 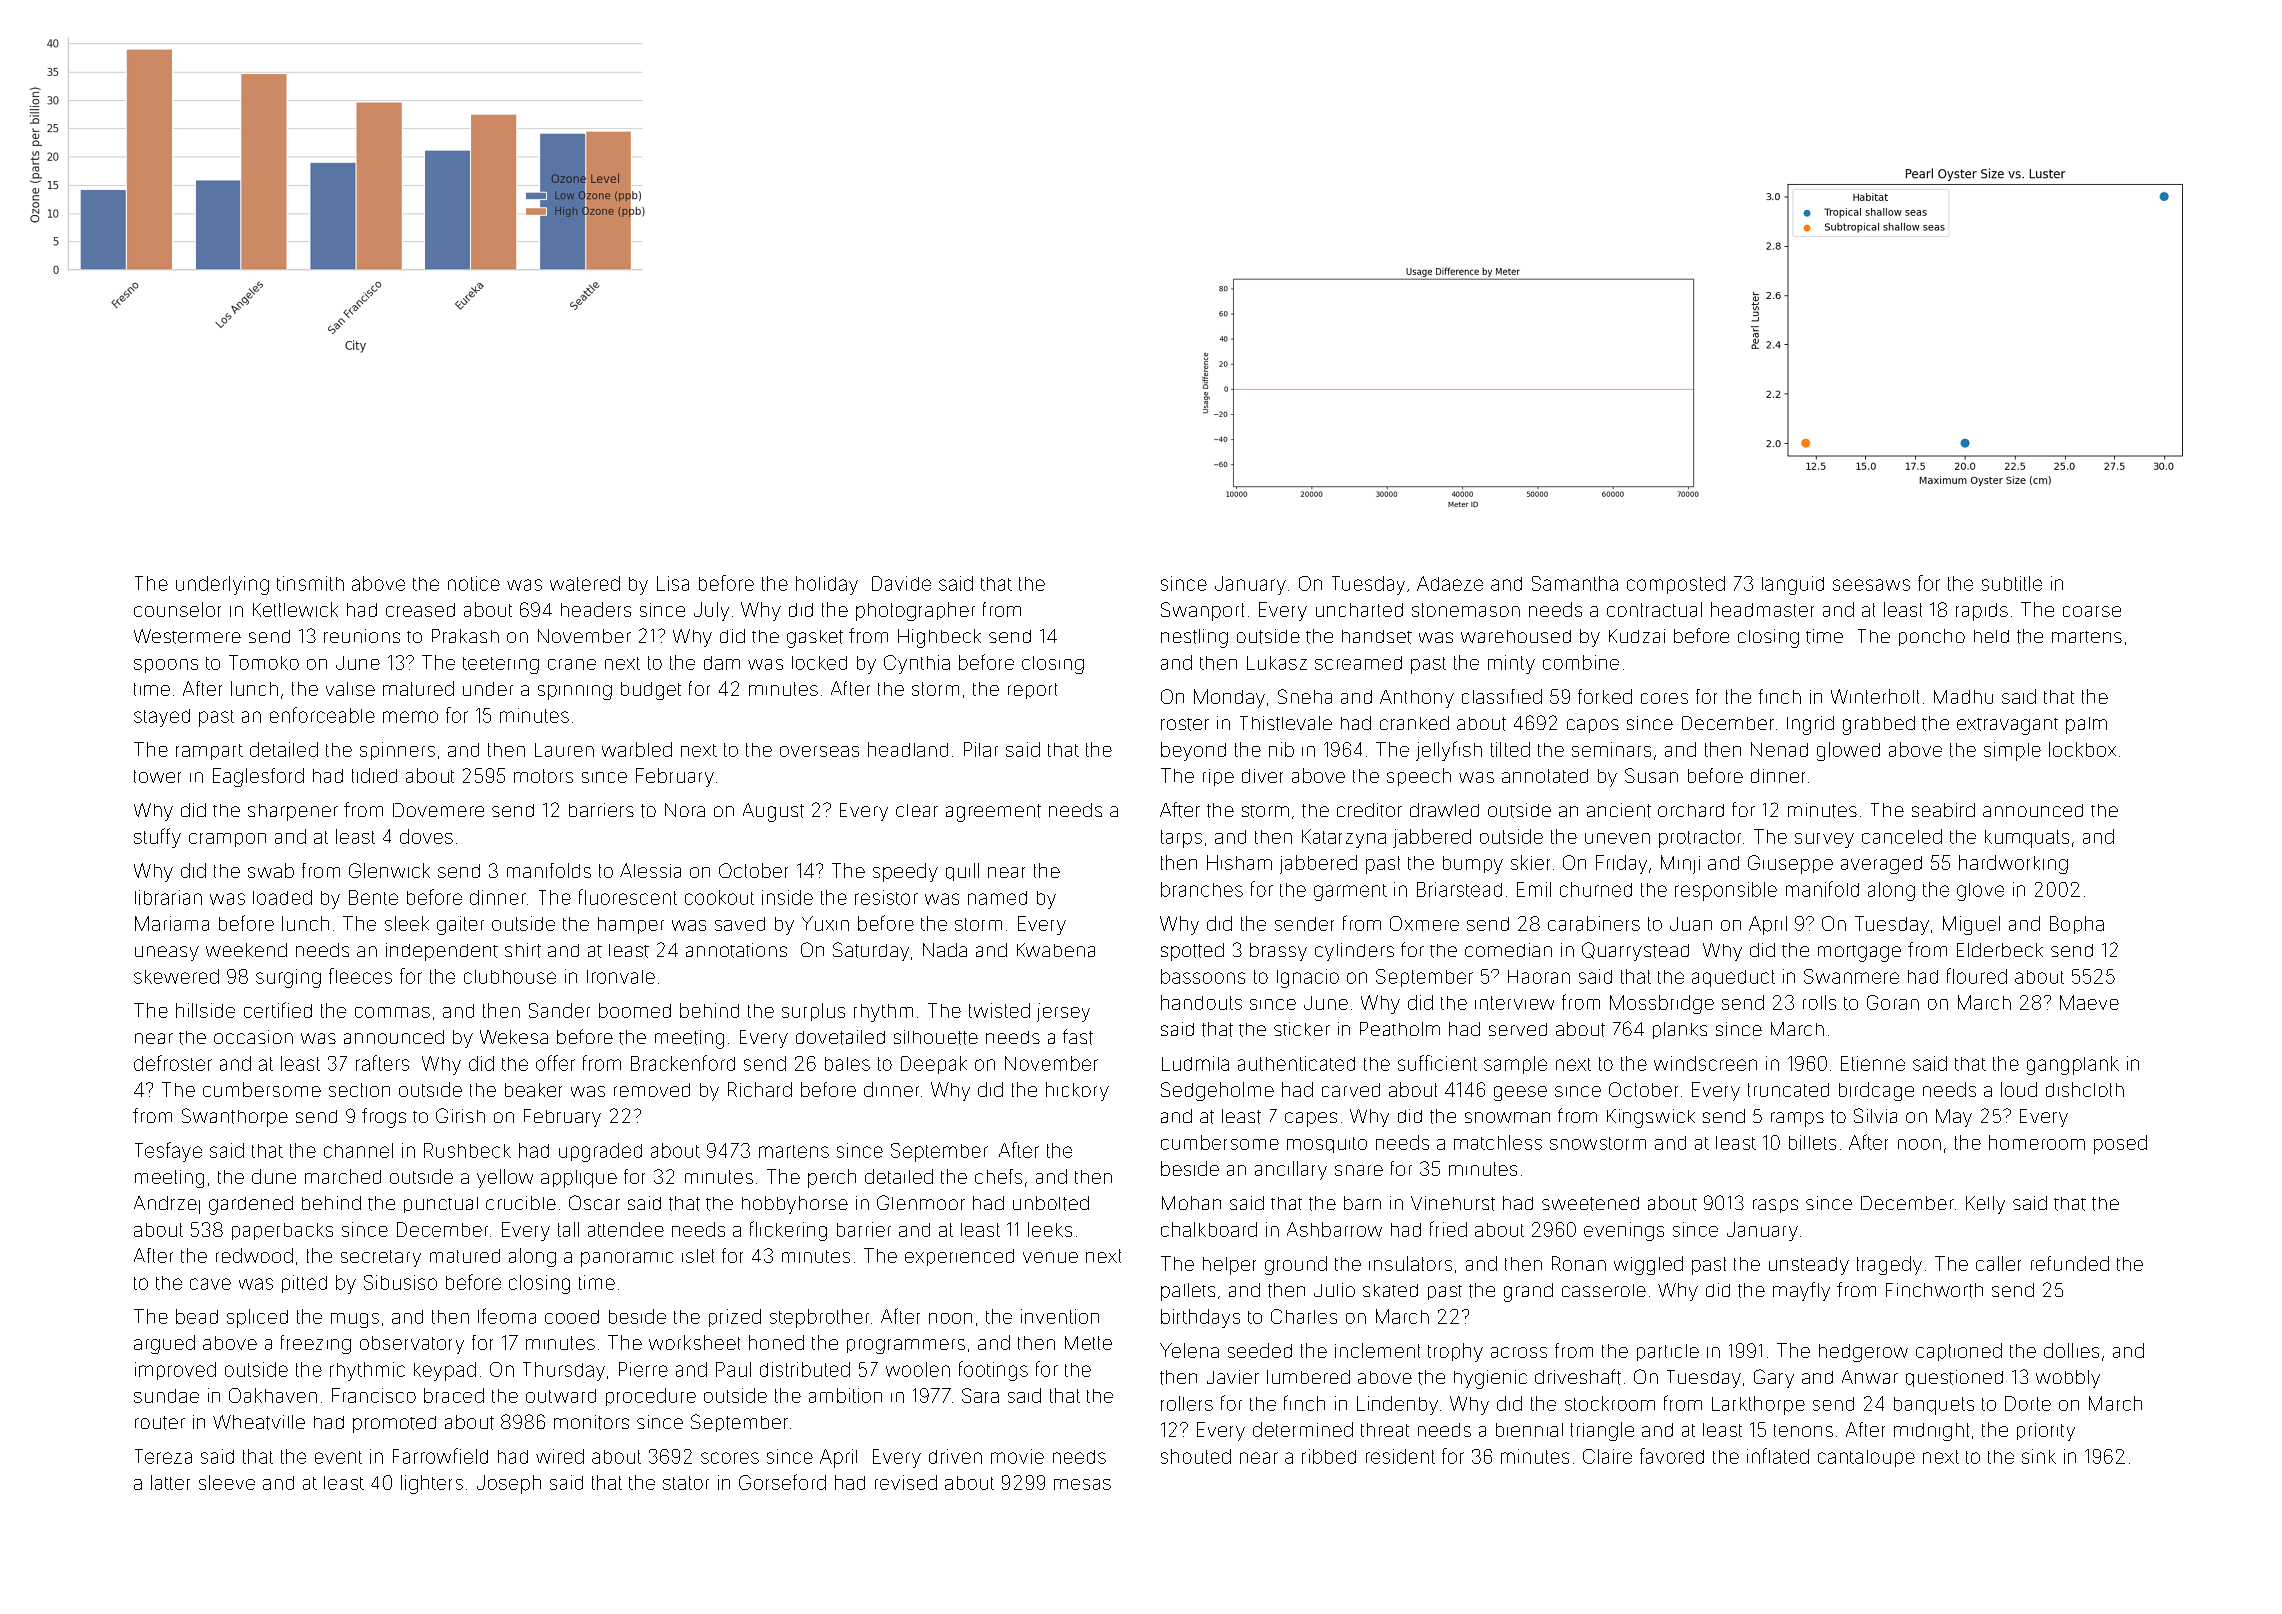 What do you see at coordinates (1985, 1205) in the screenshot?
I see `Kelly` at bounding box center [1985, 1205].
